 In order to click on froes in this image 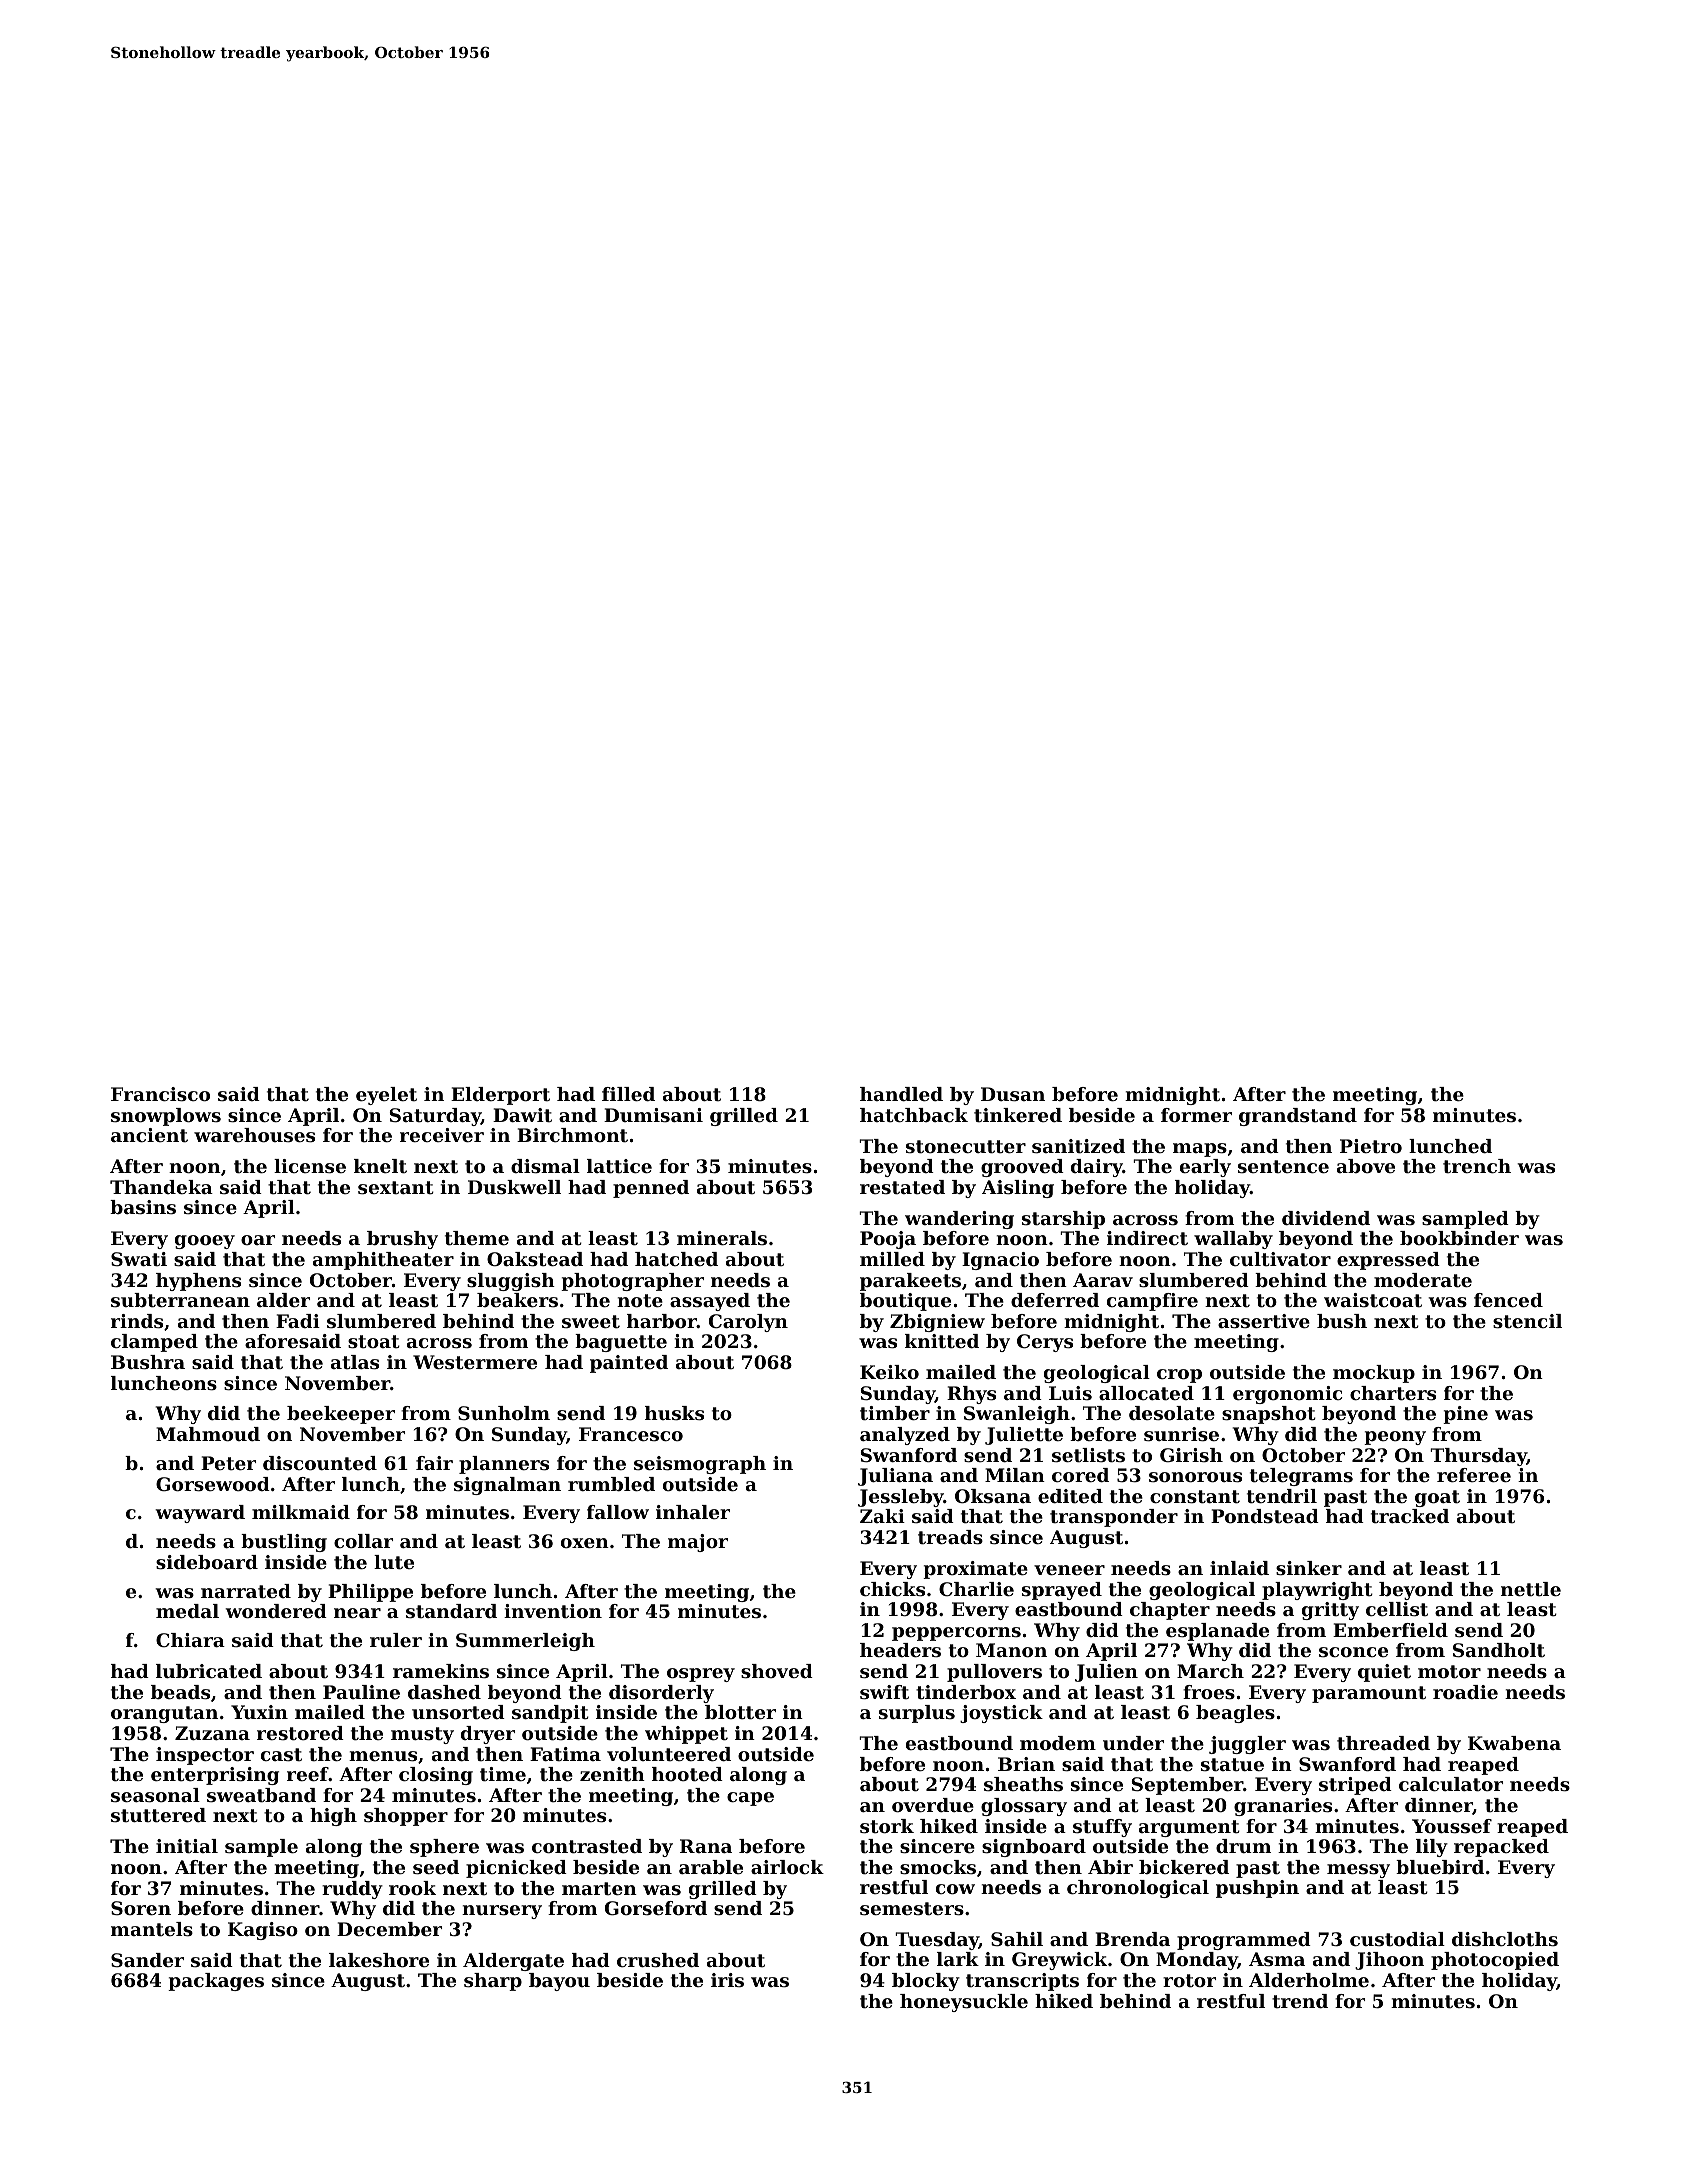, I will do `click(1209, 1692)`.
